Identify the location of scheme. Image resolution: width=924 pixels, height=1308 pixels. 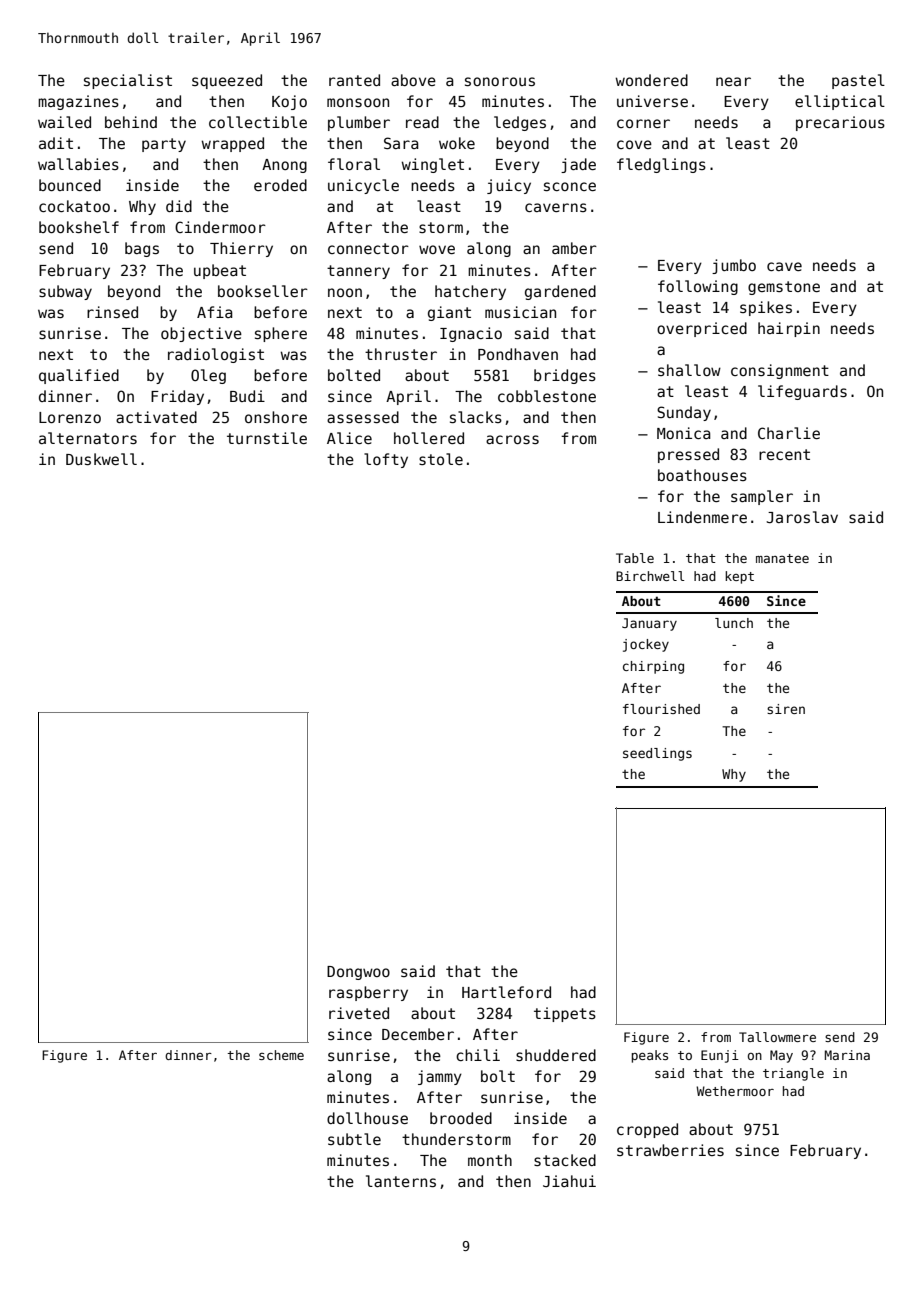
(281, 1055).
